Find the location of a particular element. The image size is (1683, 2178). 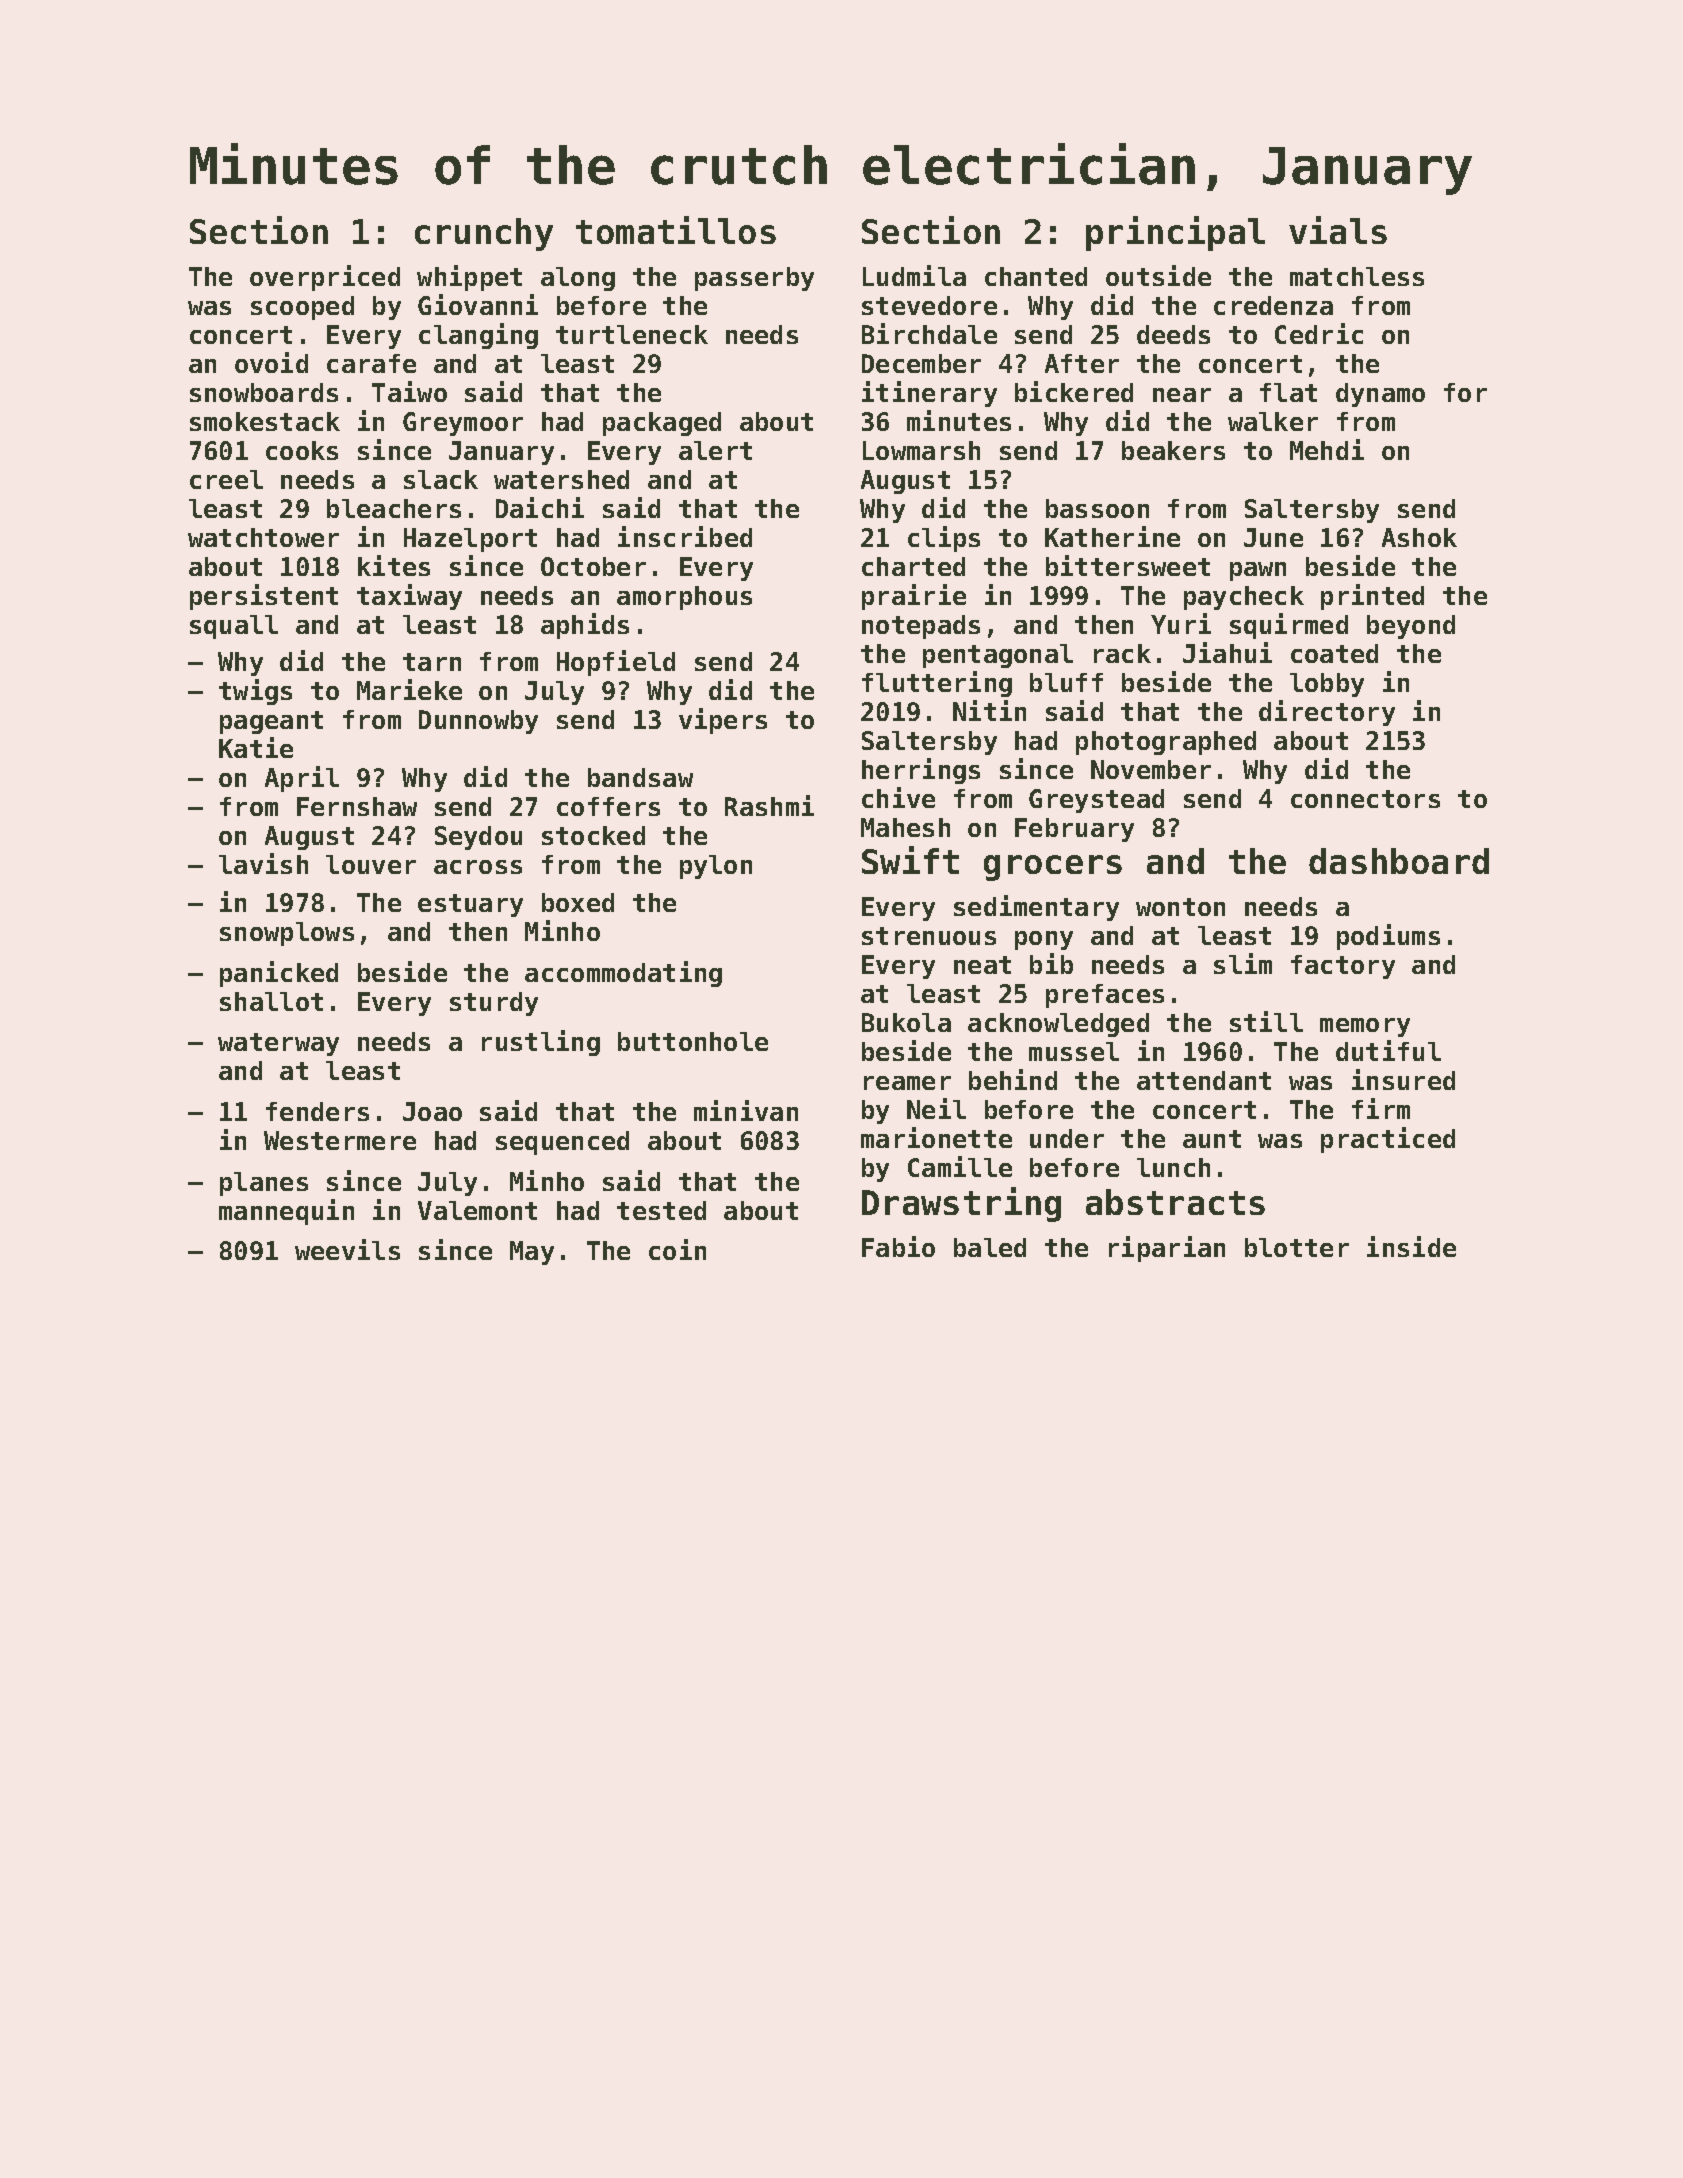

dashboard is located at coordinates (1399, 861).
